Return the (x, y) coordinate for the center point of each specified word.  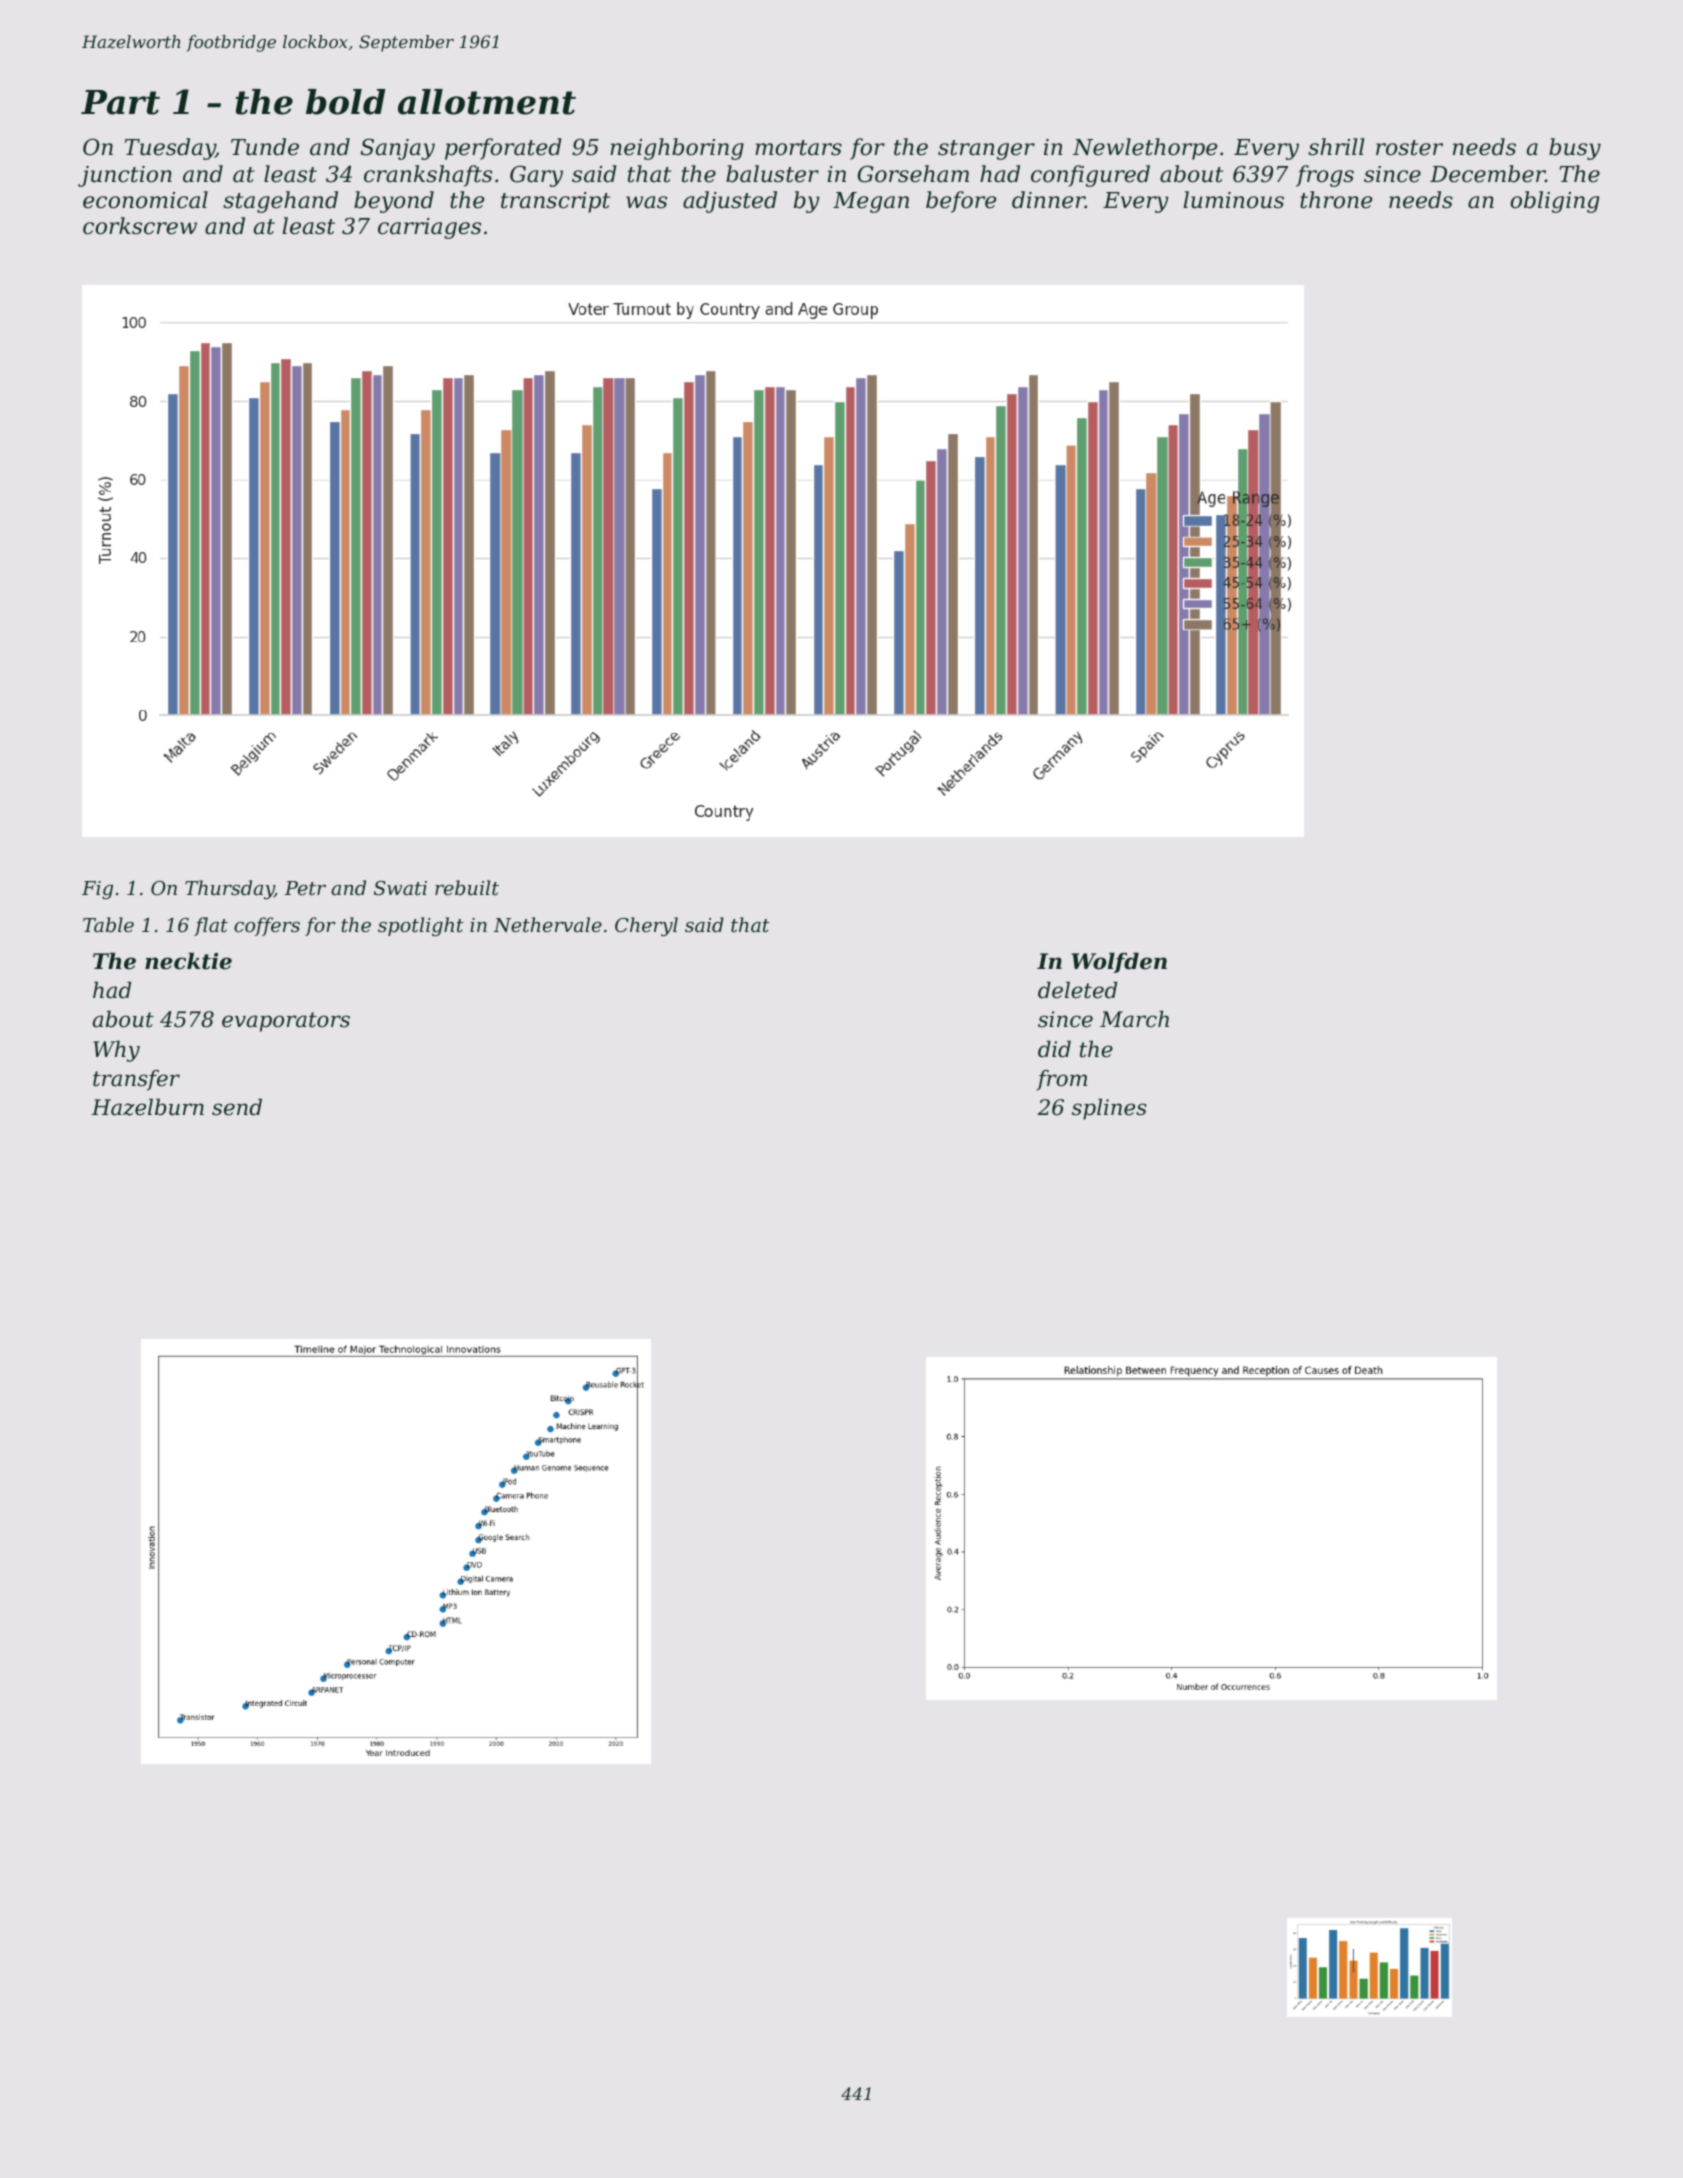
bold (345, 102)
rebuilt (467, 887)
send (237, 1107)
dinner (1048, 200)
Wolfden (1119, 963)
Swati (400, 888)
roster (1409, 148)
